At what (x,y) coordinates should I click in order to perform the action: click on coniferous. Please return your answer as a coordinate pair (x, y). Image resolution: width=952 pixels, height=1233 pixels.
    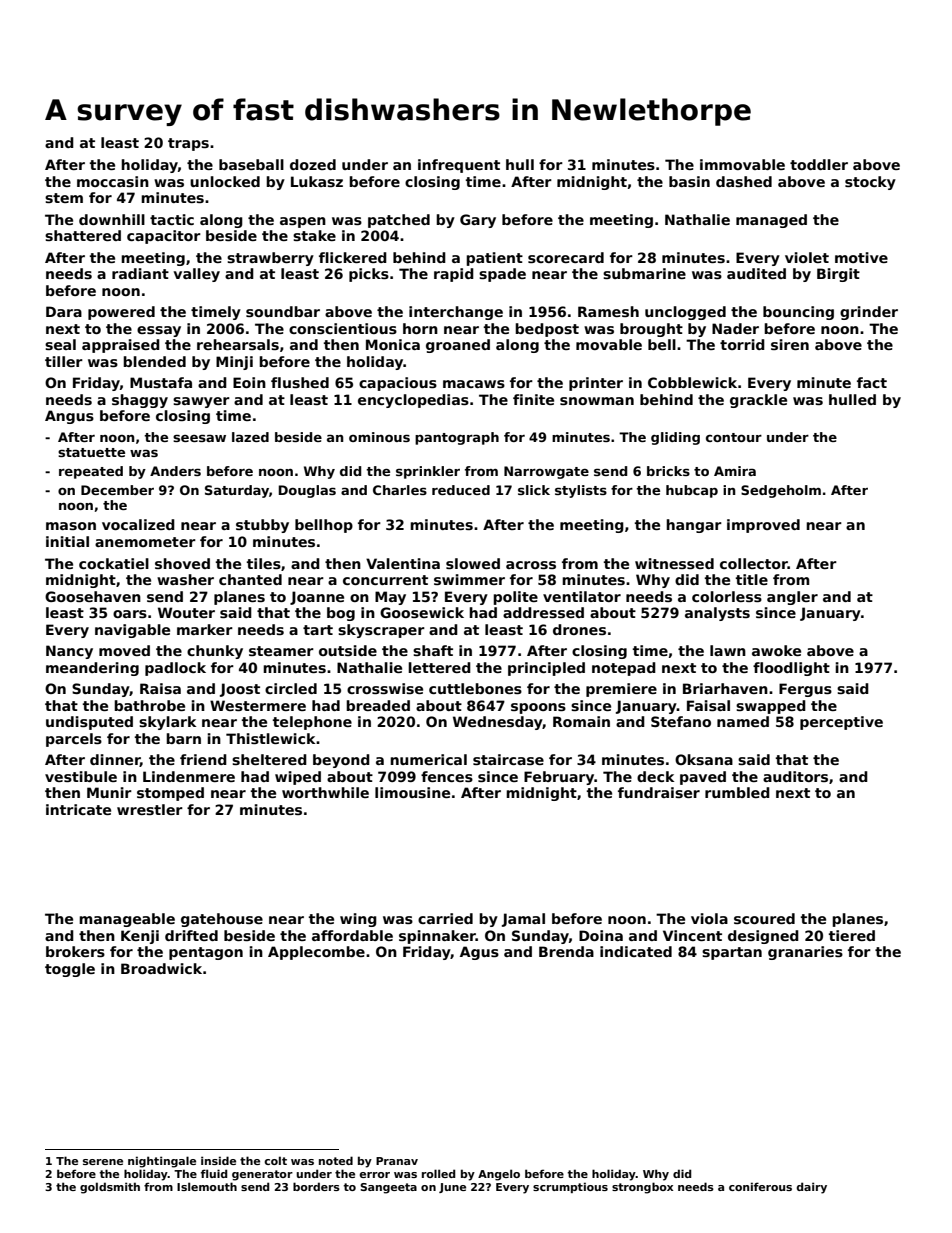
    Looking at the image, I should click on (760, 1186).
